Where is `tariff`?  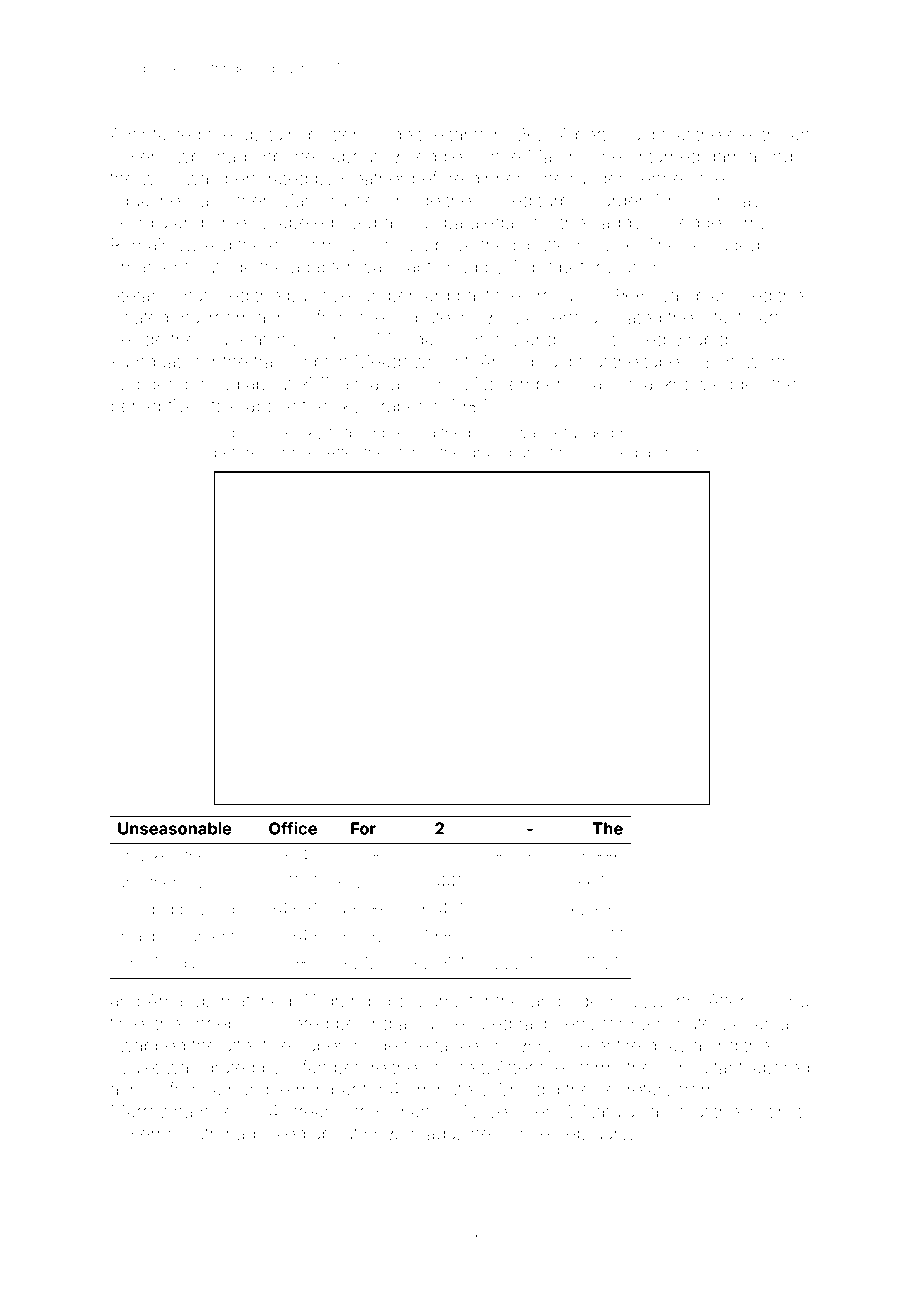
tariff is located at coordinates (467, 134).
